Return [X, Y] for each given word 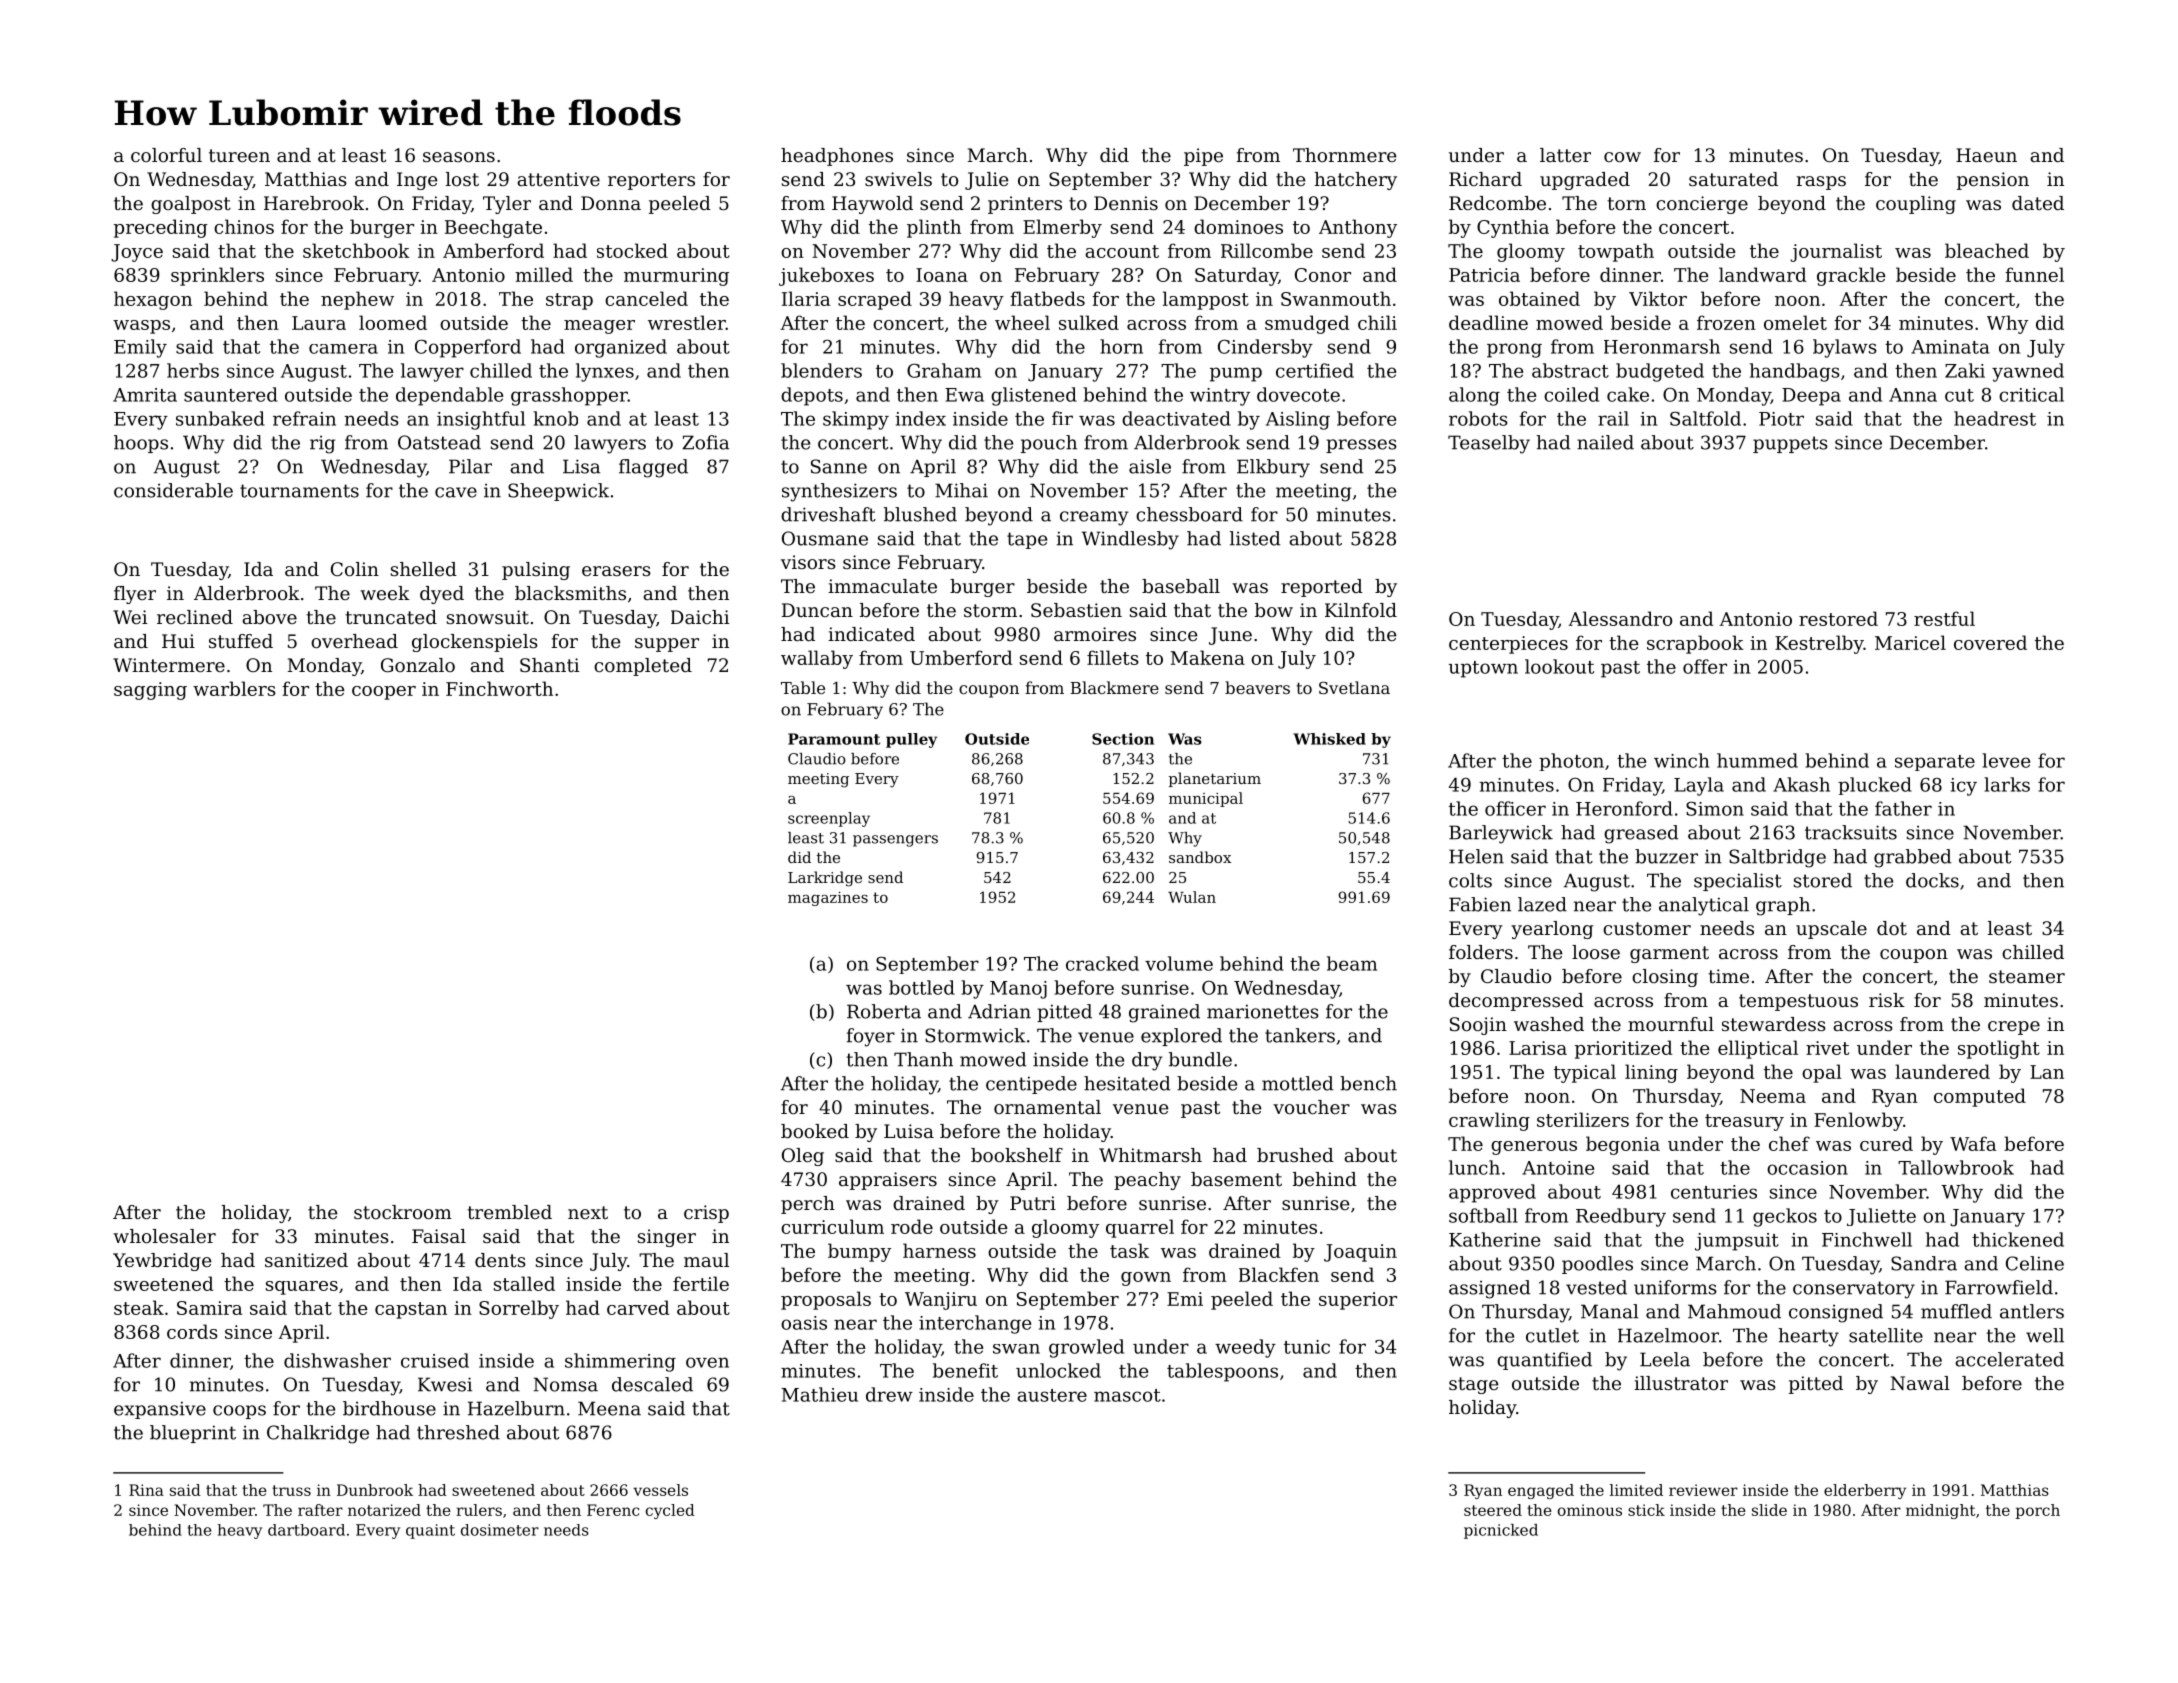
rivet [1827, 1048]
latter [1565, 155]
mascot [1127, 1395]
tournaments [299, 491]
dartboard [306, 1530]
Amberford [493, 250]
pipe [1203, 157]
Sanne [839, 466]
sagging [150, 691]
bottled [922, 987]
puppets [1790, 444]
